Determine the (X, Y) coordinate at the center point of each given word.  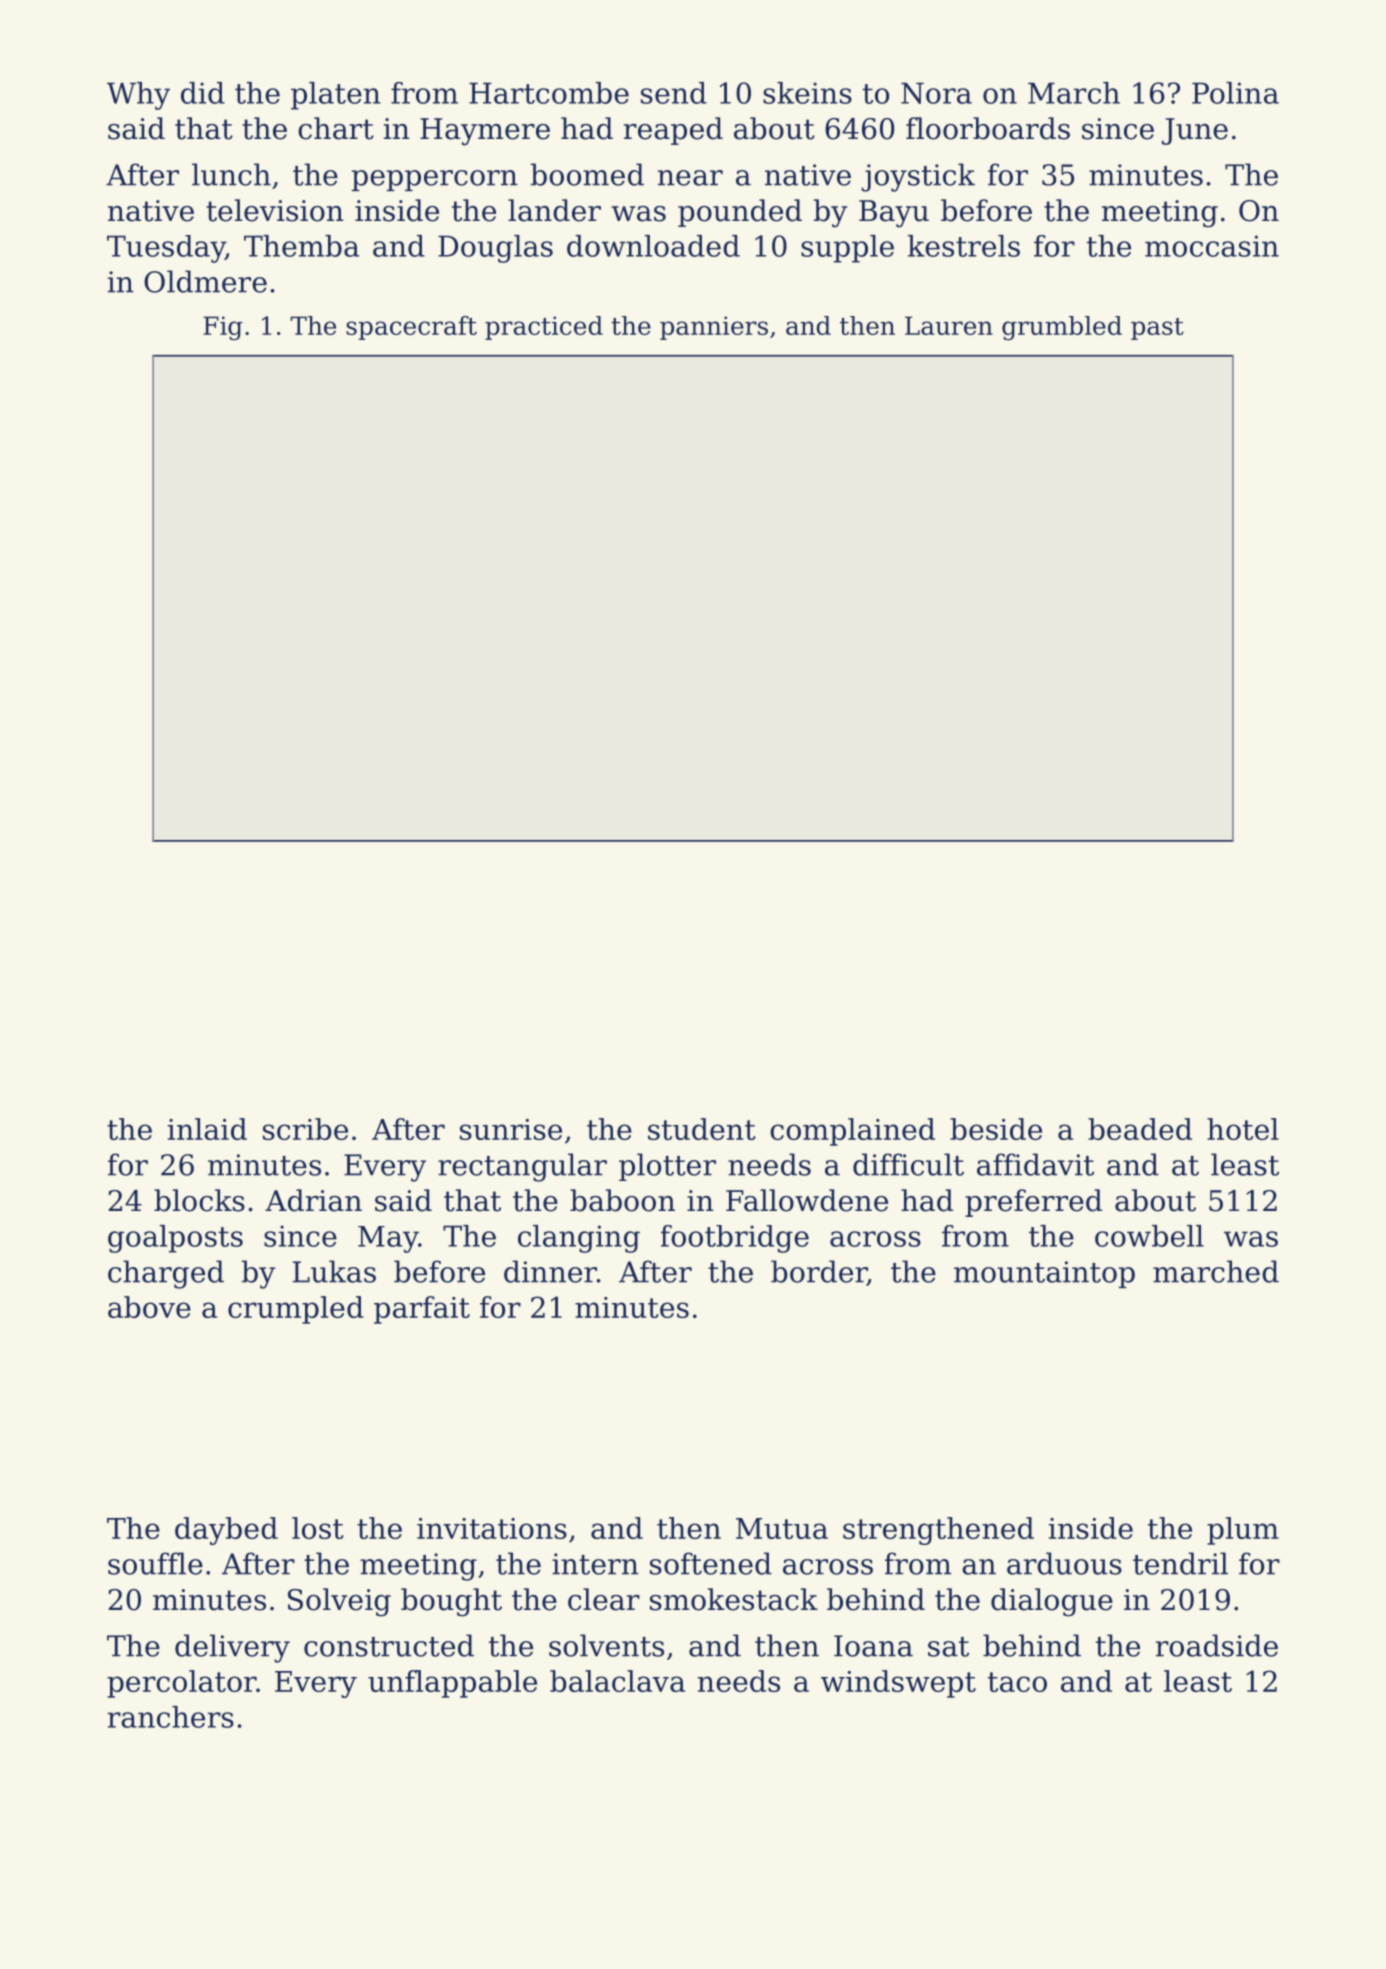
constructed (389, 1645)
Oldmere (205, 281)
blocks (199, 1200)
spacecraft (411, 328)
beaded (1140, 1129)
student (702, 1129)
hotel (1243, 1129)
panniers (714, 328)
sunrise (511, 1129)
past (1157, 329)
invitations (492, 1528)
